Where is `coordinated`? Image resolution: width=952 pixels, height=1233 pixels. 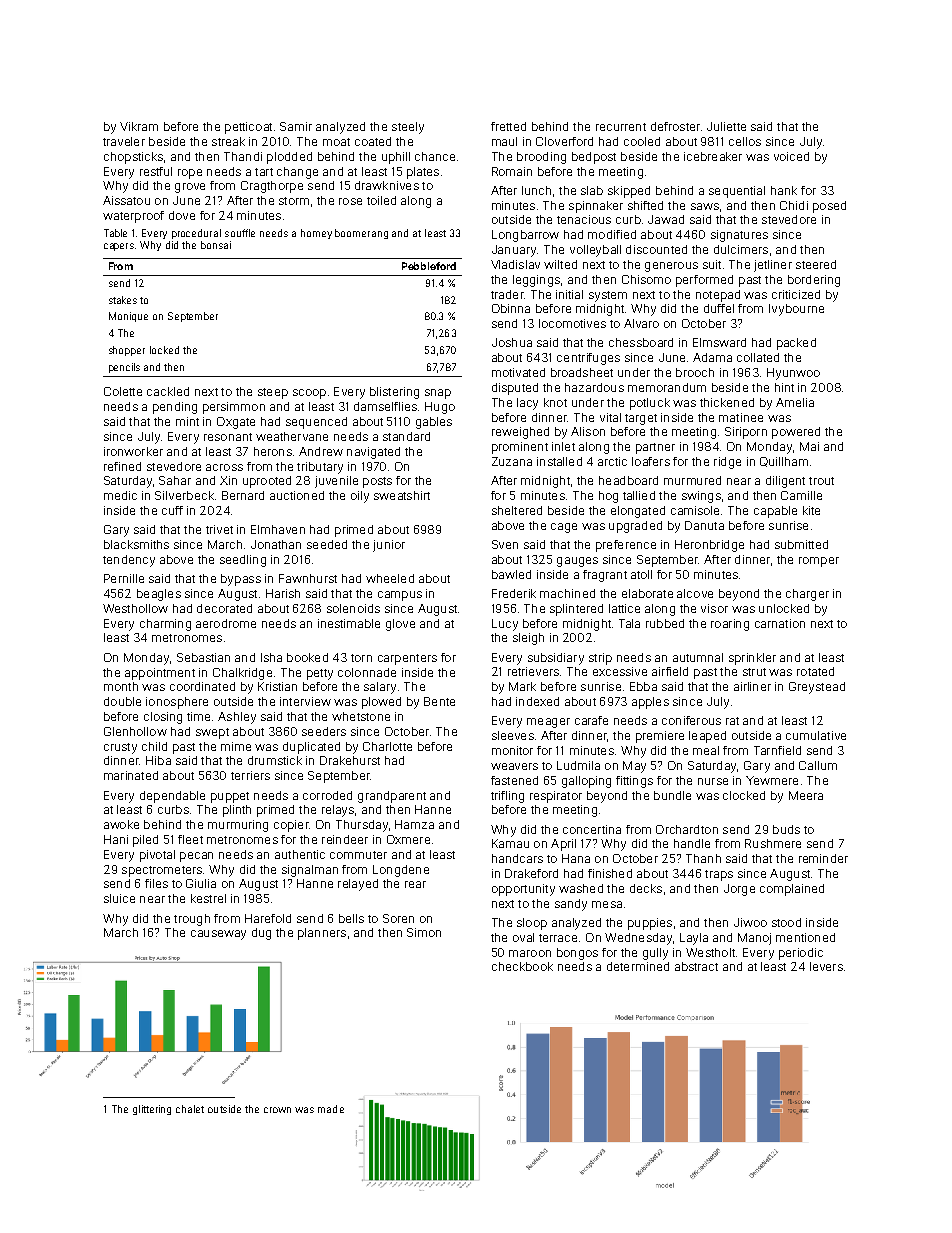
coordinated is located at coordinates (202, 686).
